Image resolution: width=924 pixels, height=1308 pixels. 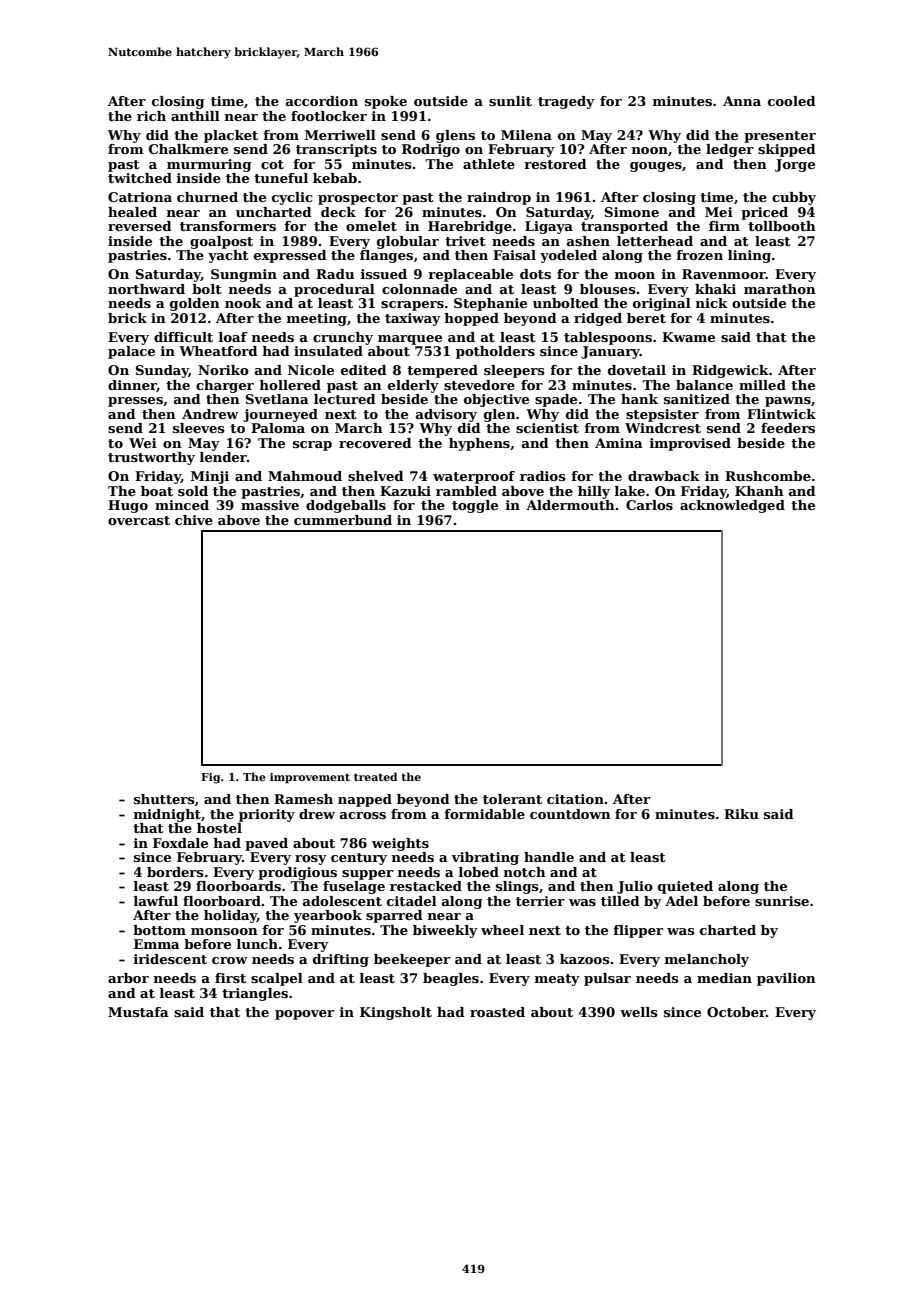 I want to click on twitched, so click(x=140, y=178).
